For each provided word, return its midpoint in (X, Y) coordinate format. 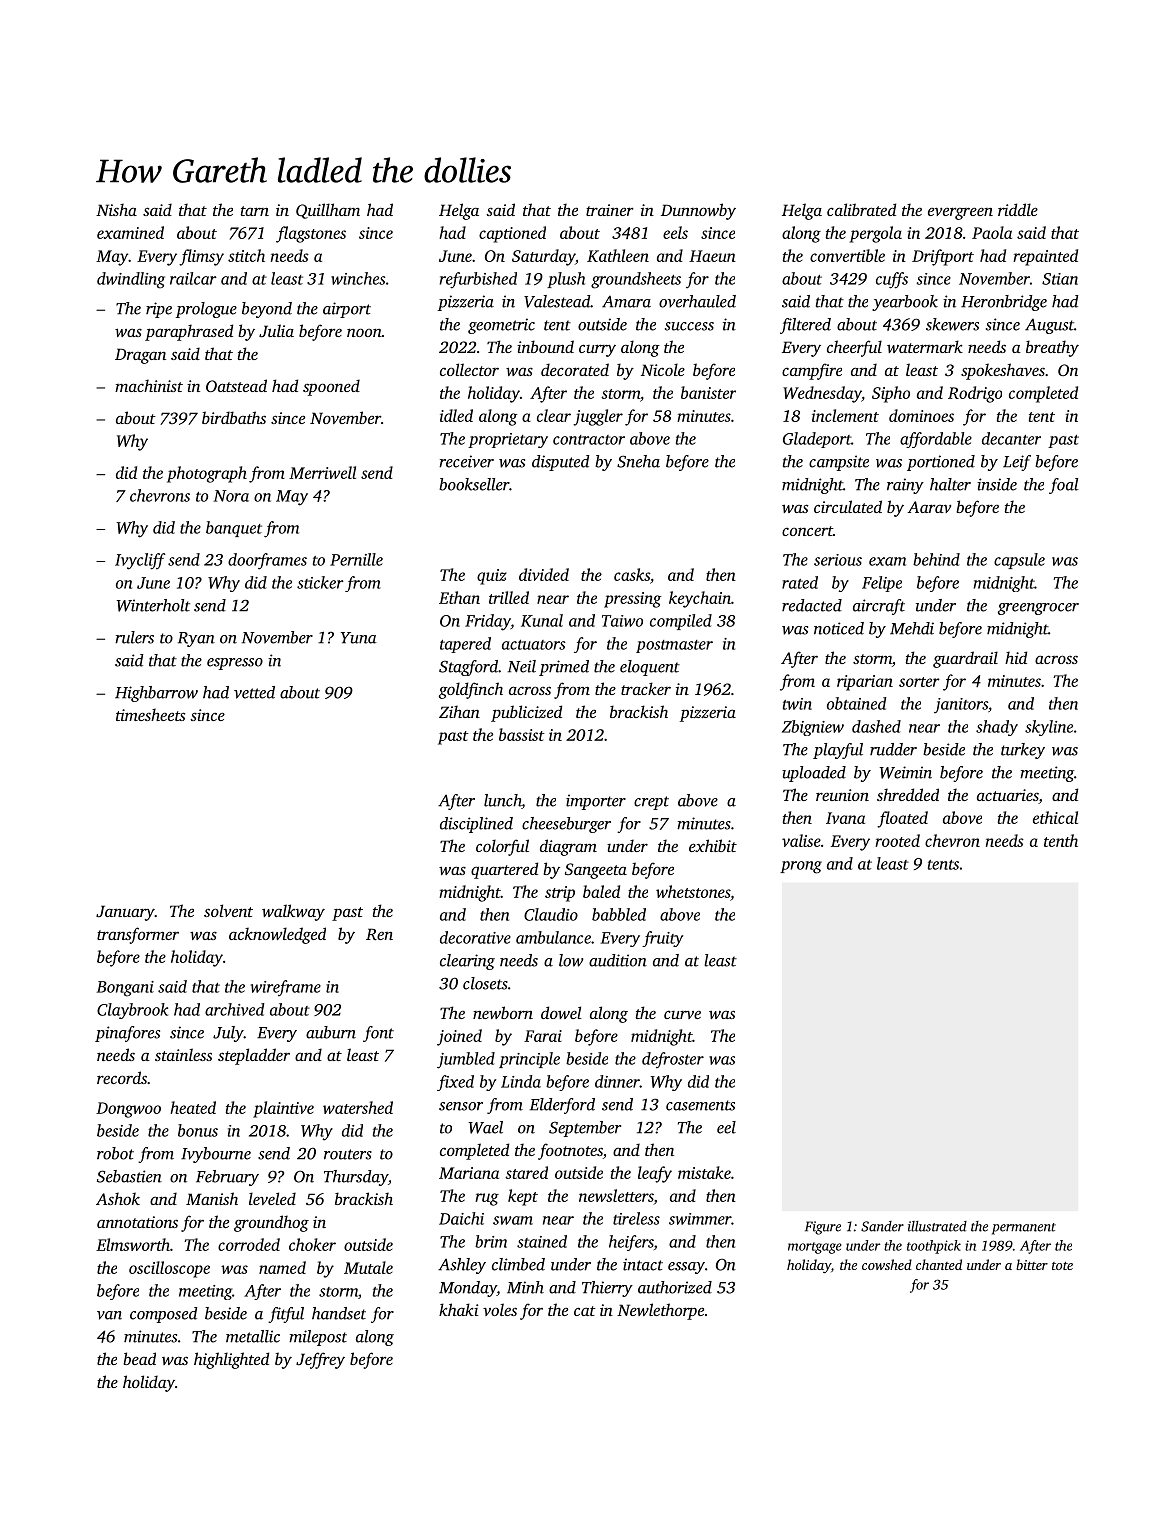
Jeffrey (320, 1360)
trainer (610, 210)
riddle (1018, 209)
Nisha (116, 209)
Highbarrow (156, 694)
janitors (961, 705)
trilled (509, 597)
